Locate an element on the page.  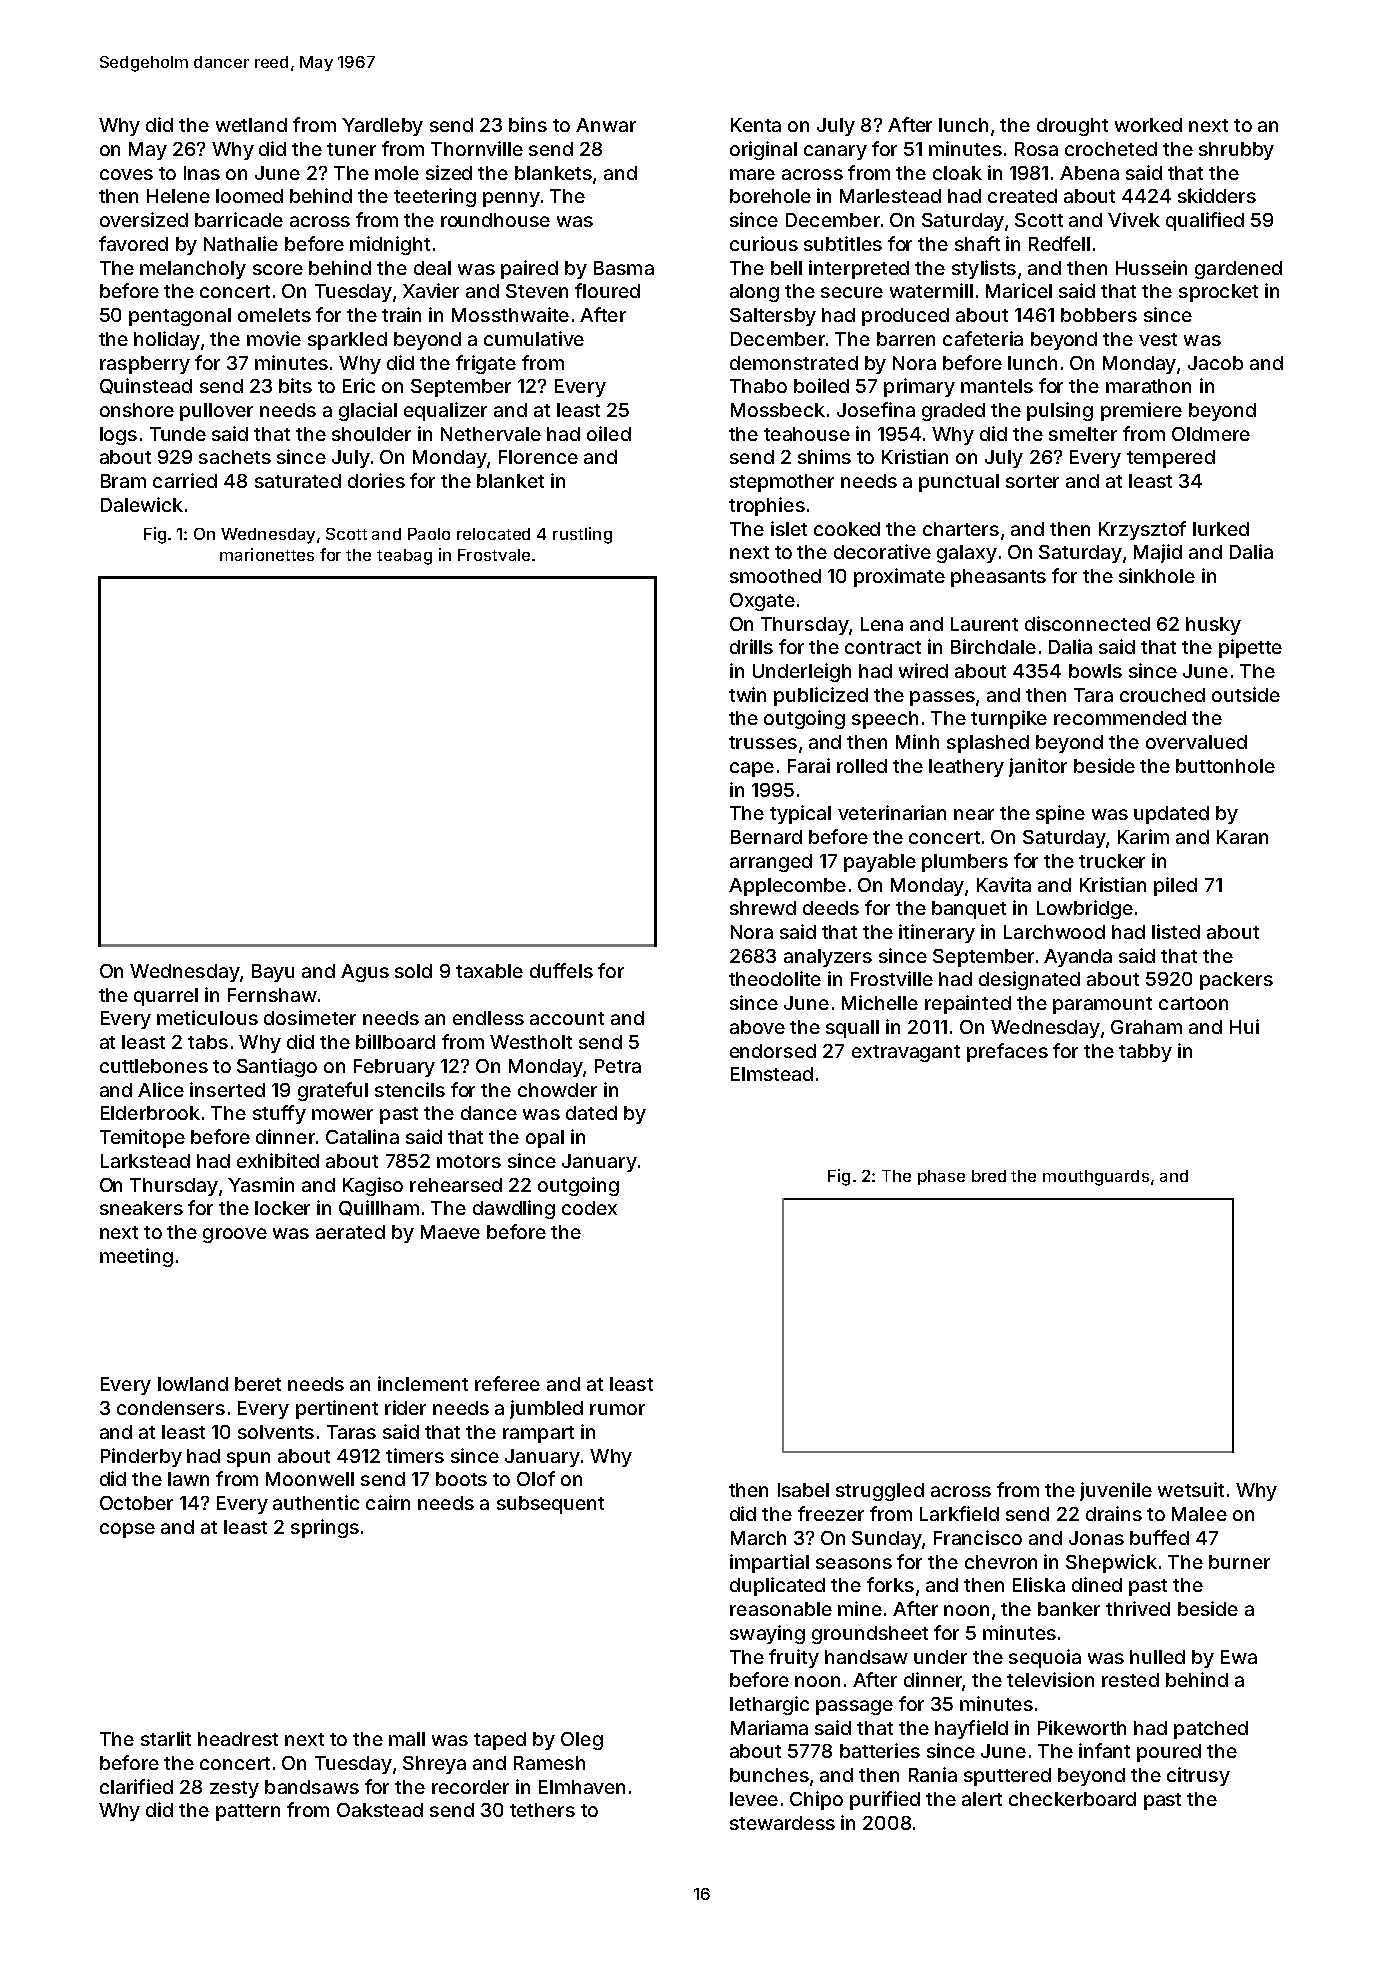
tethers is located at coordinates (542, 1810).
